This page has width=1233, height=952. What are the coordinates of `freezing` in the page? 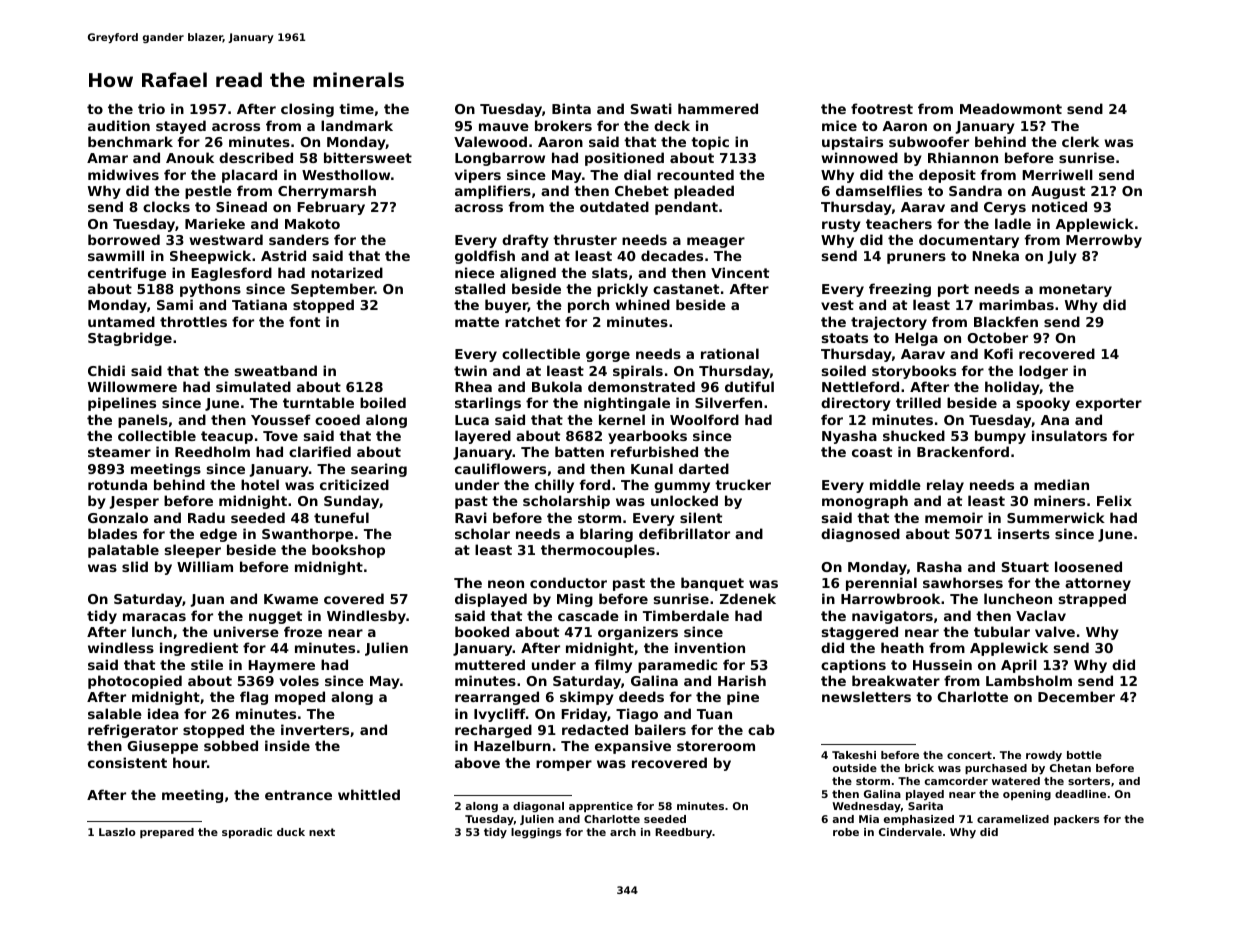 It's located at (900, 290).
